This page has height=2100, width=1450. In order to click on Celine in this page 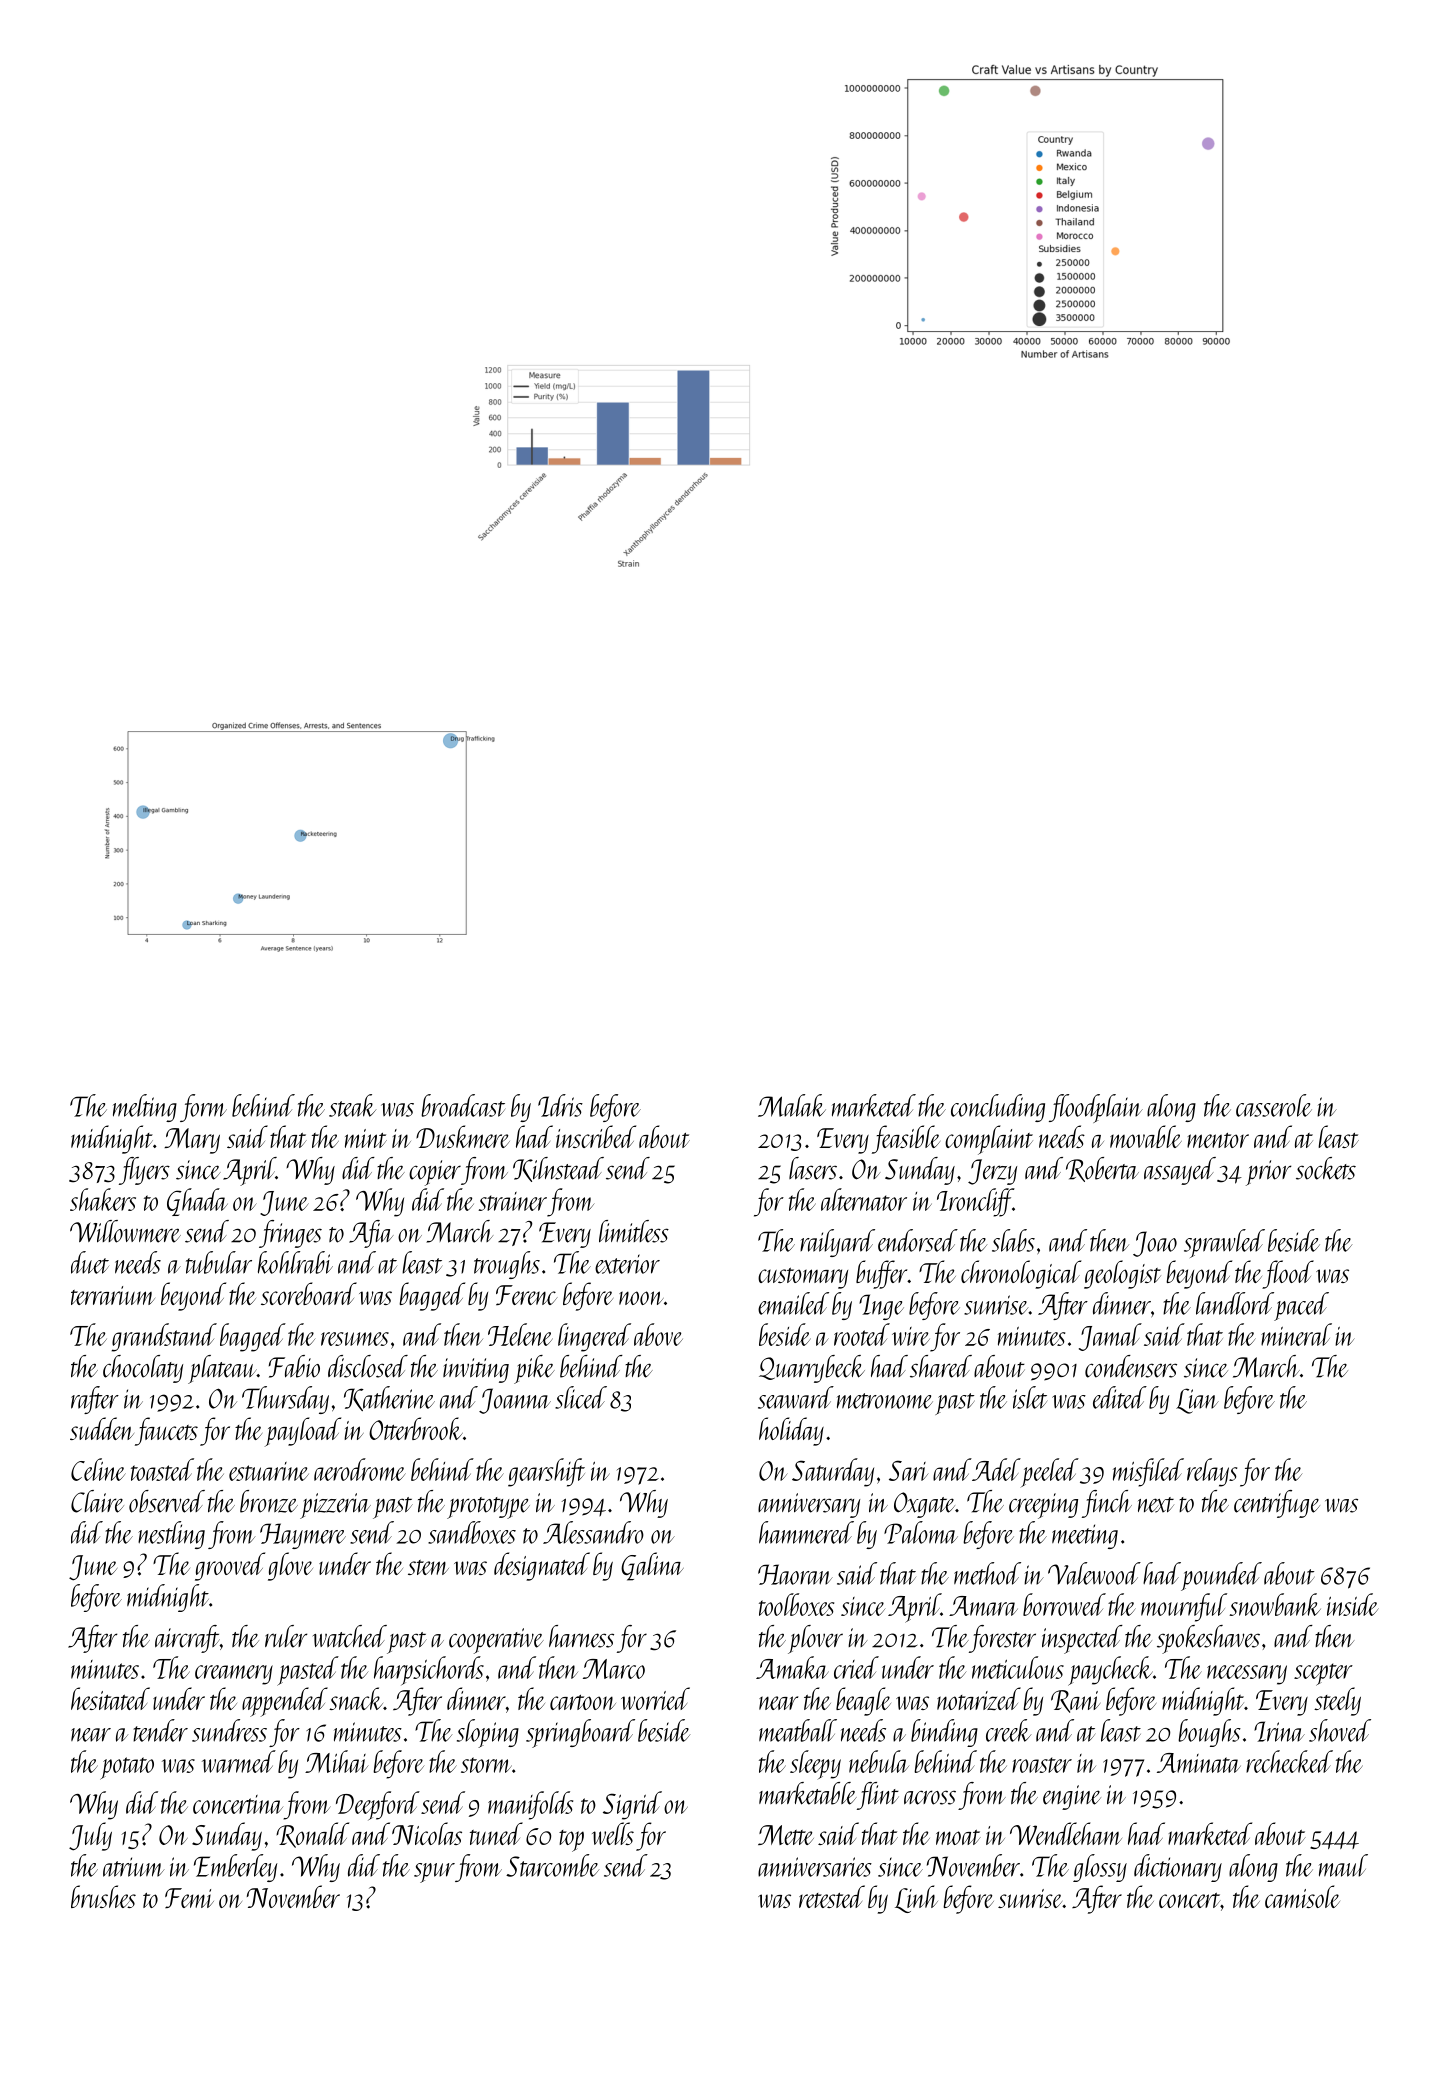, I will do `click(98, 1469)`.
